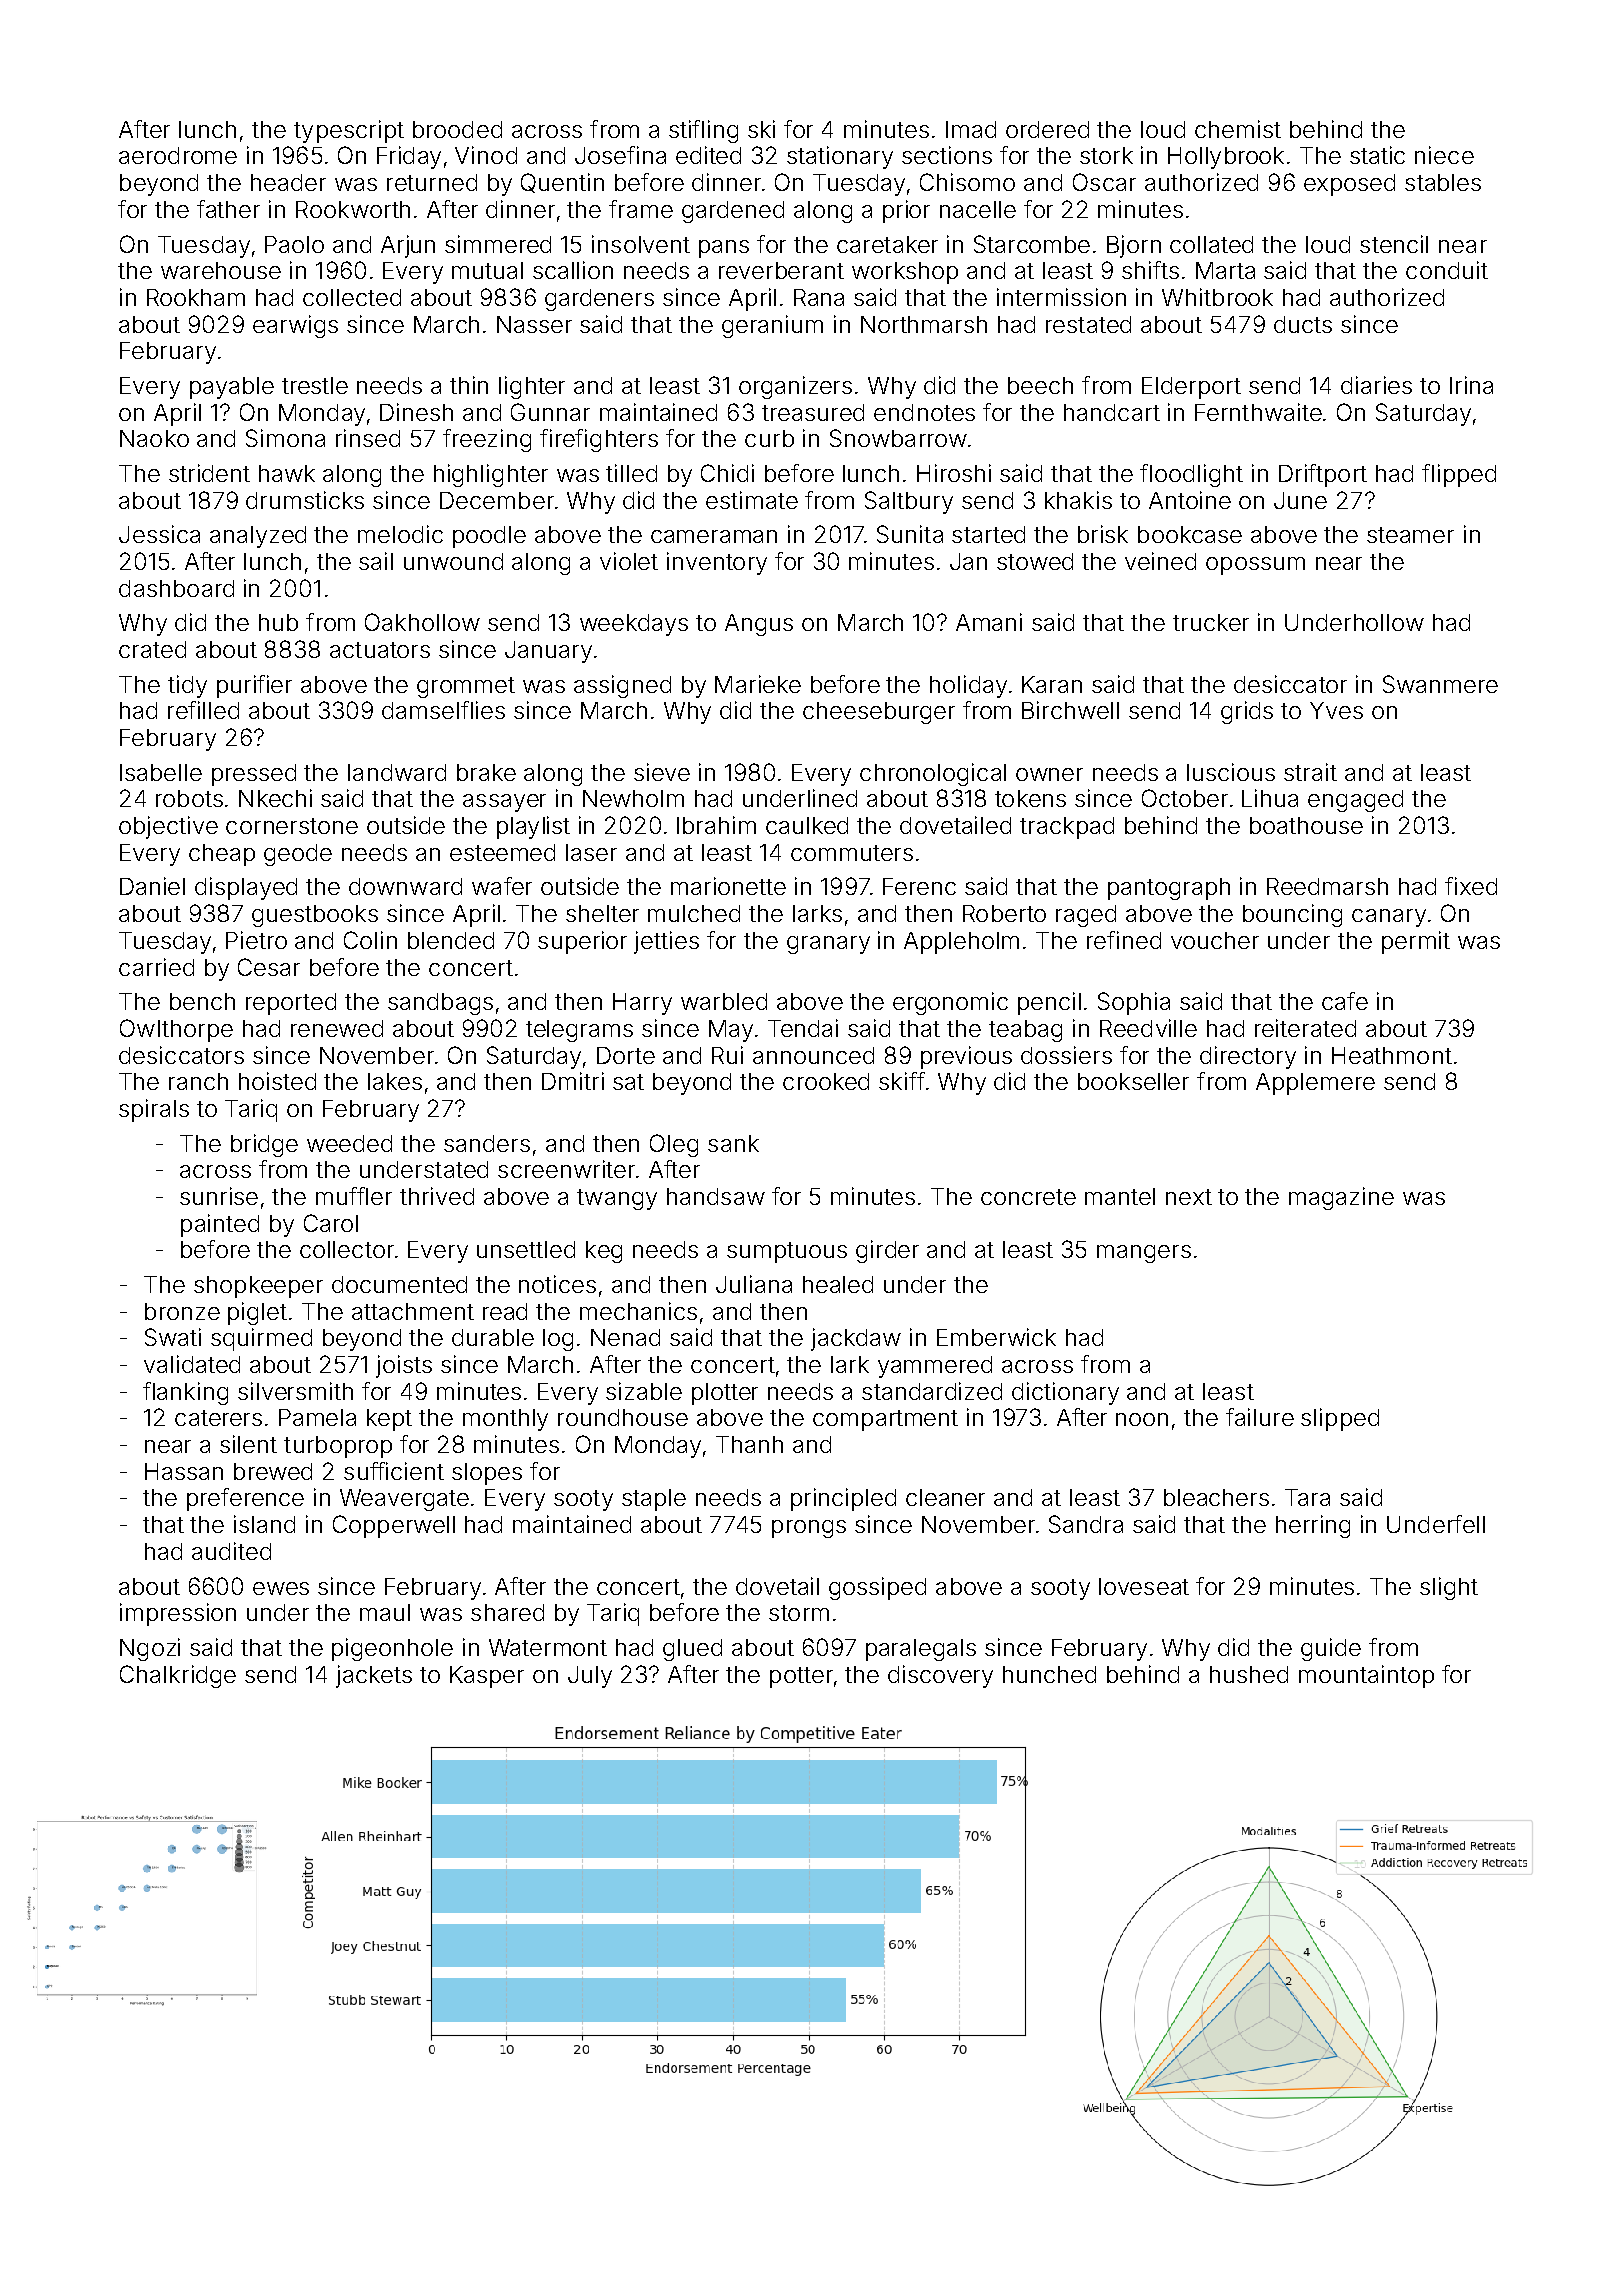  What do you see at coordinates (910, 534) in the screenshot?
I see `Sunita` at bounding box center [910, 534].
